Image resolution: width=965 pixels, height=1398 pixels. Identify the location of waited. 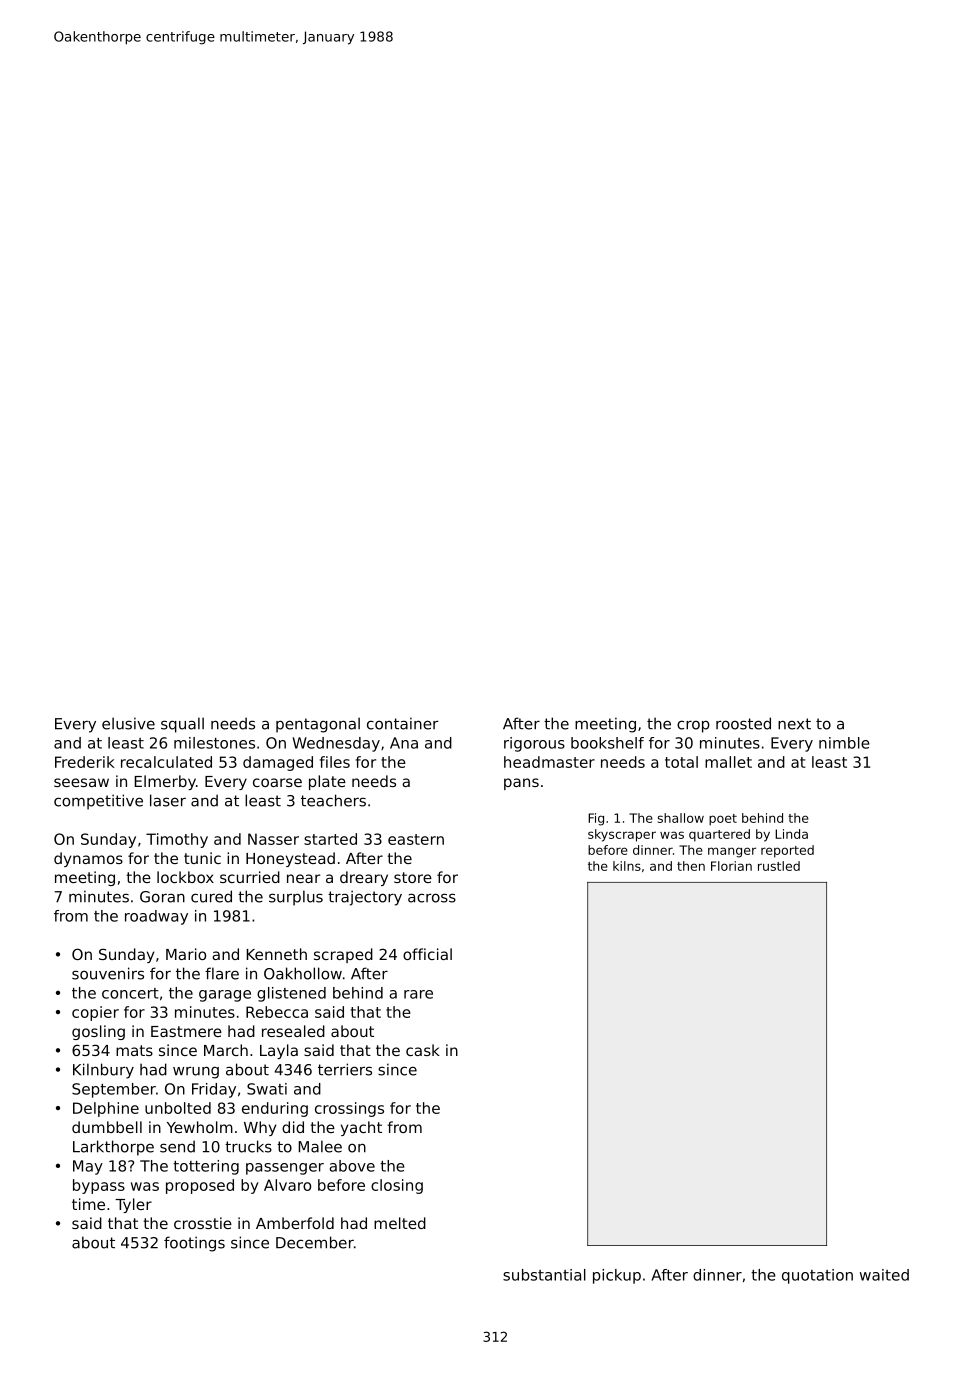
(884, 1275).
